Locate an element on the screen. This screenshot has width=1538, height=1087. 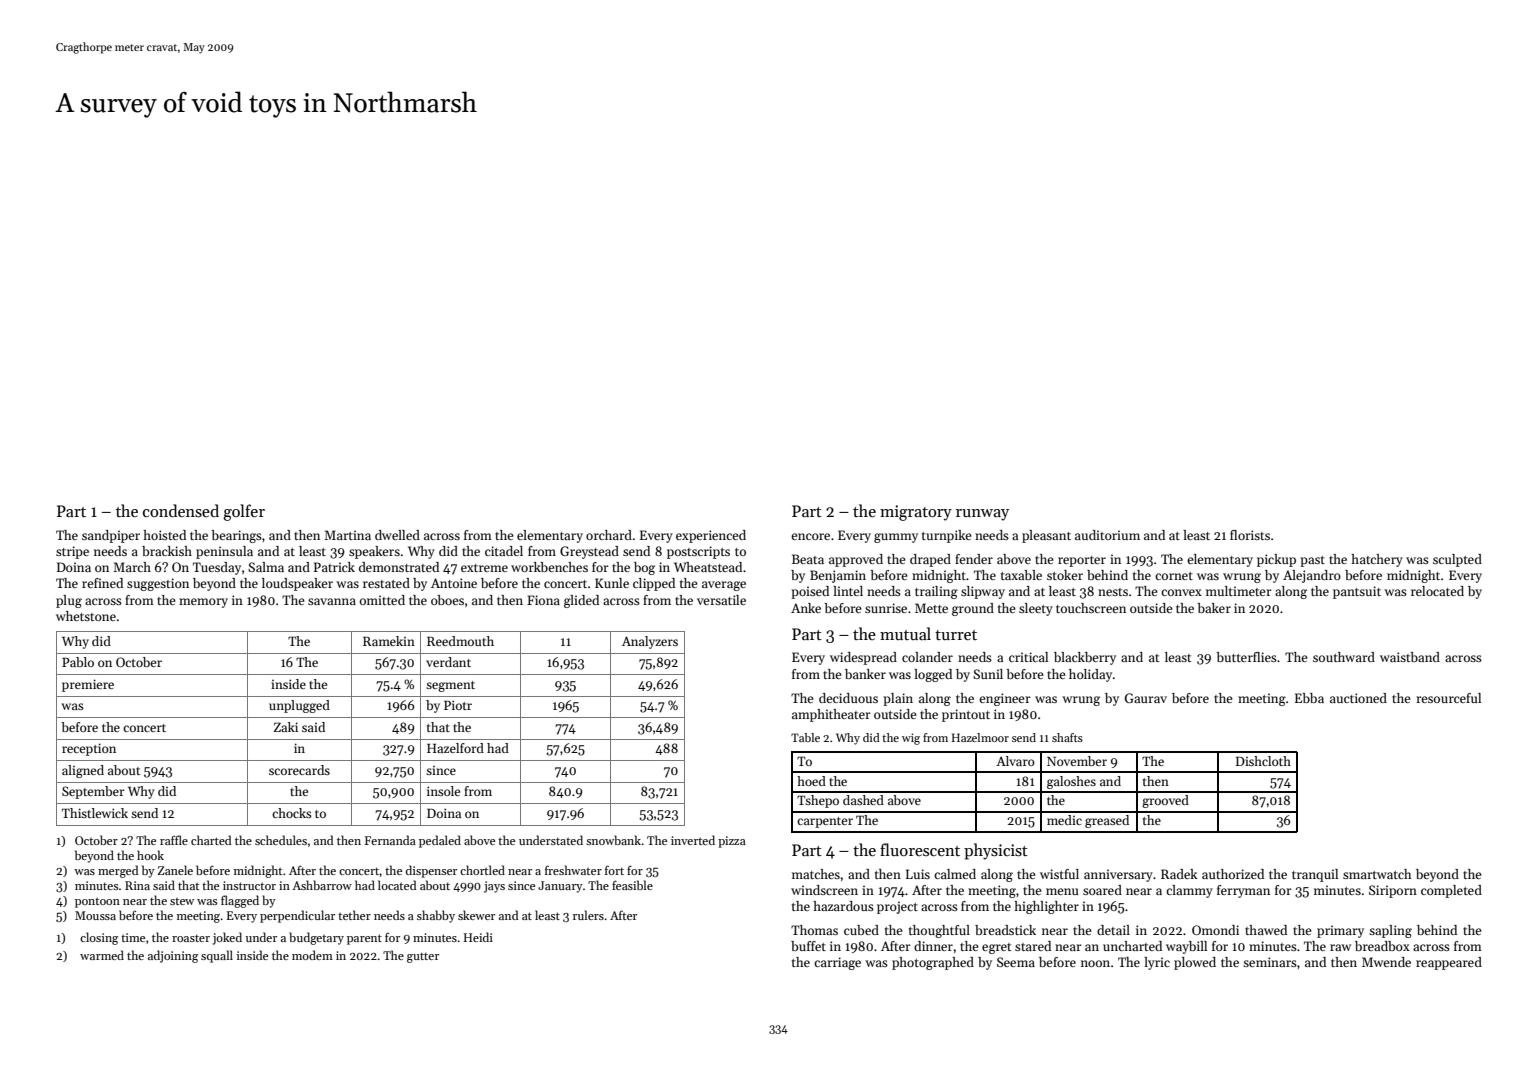
amphitheater is located at coordinates (831, 715).
